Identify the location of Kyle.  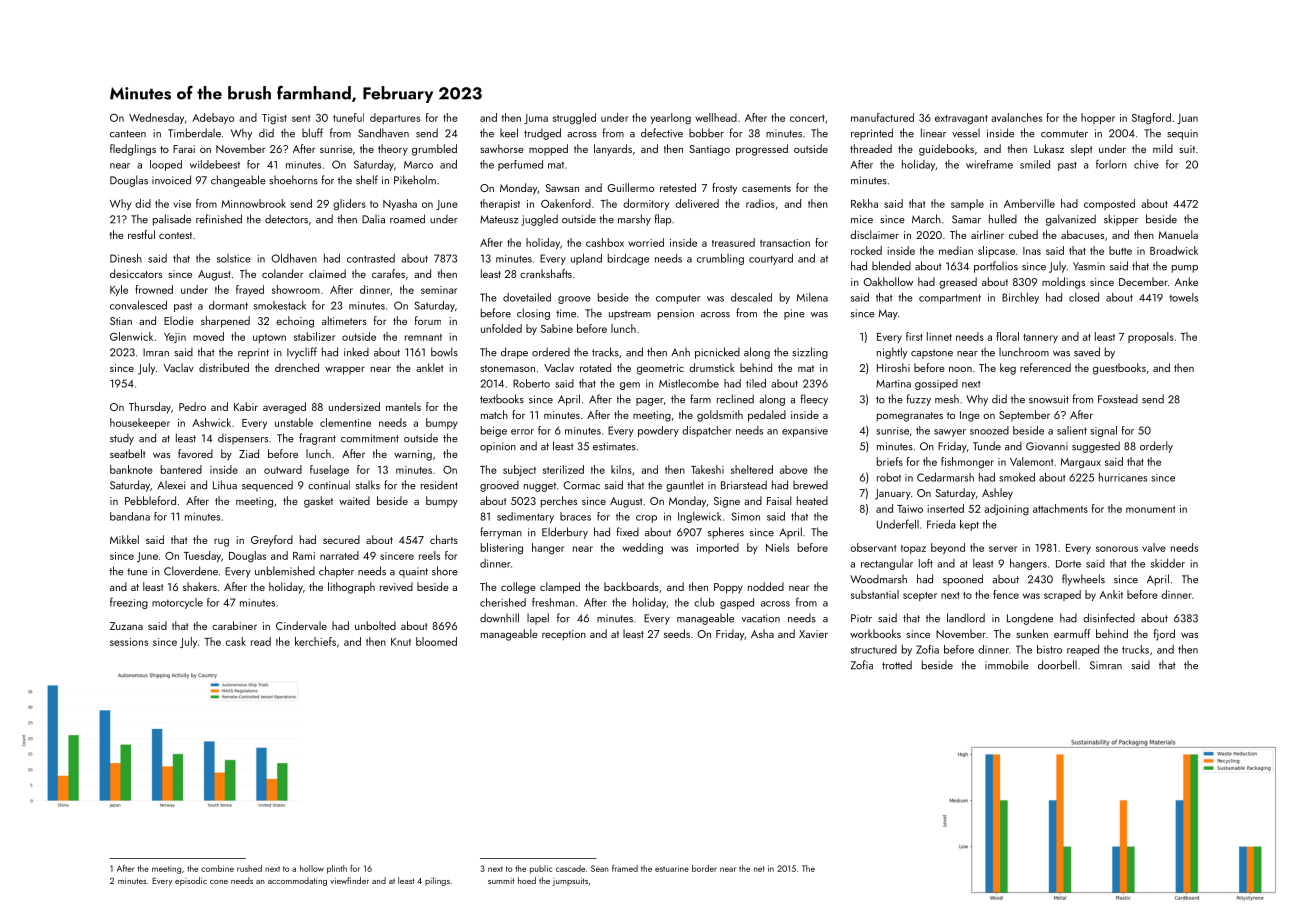
(119, 290).
